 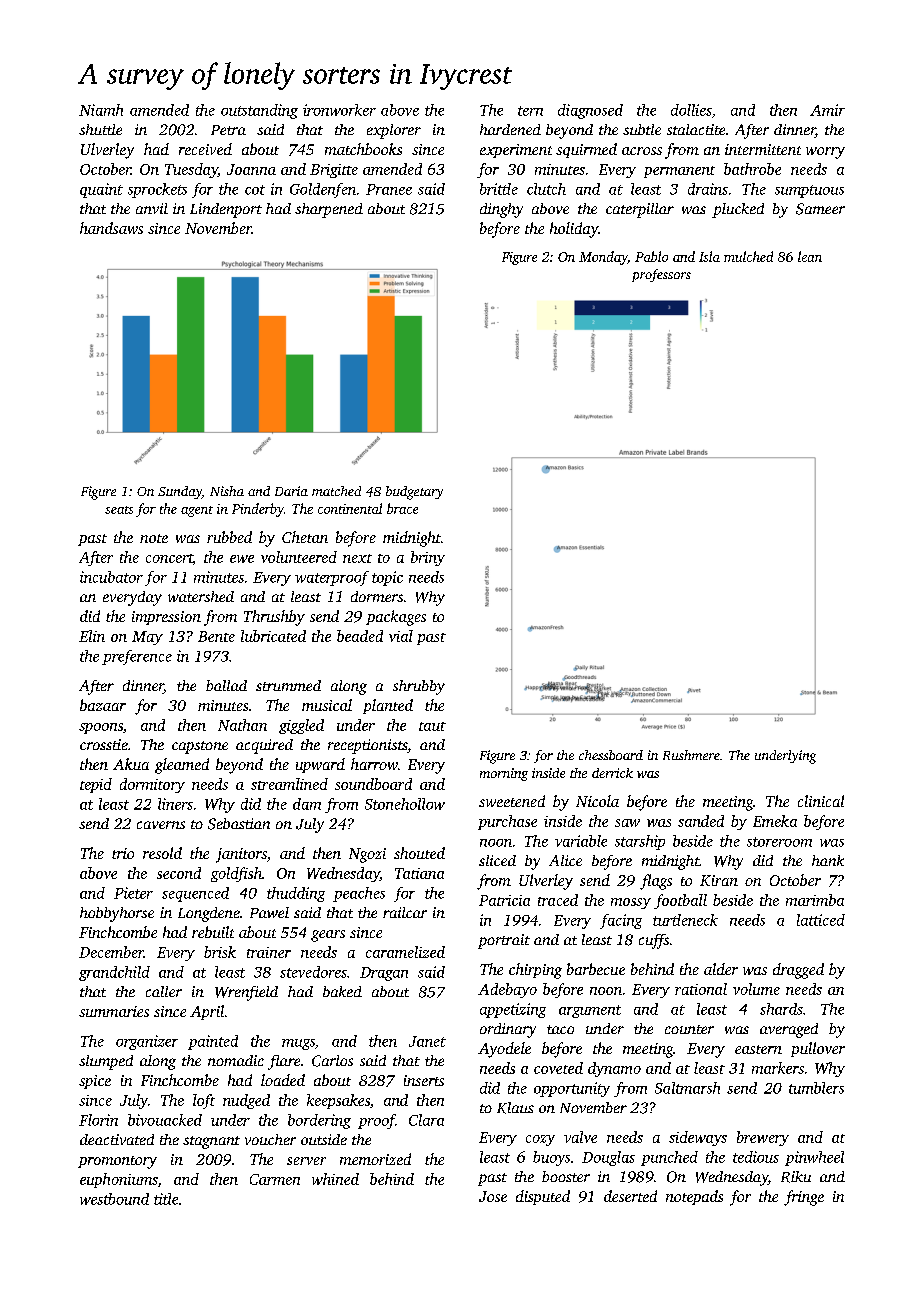 I want to click on fringe, so click(x=804, y=1198).
